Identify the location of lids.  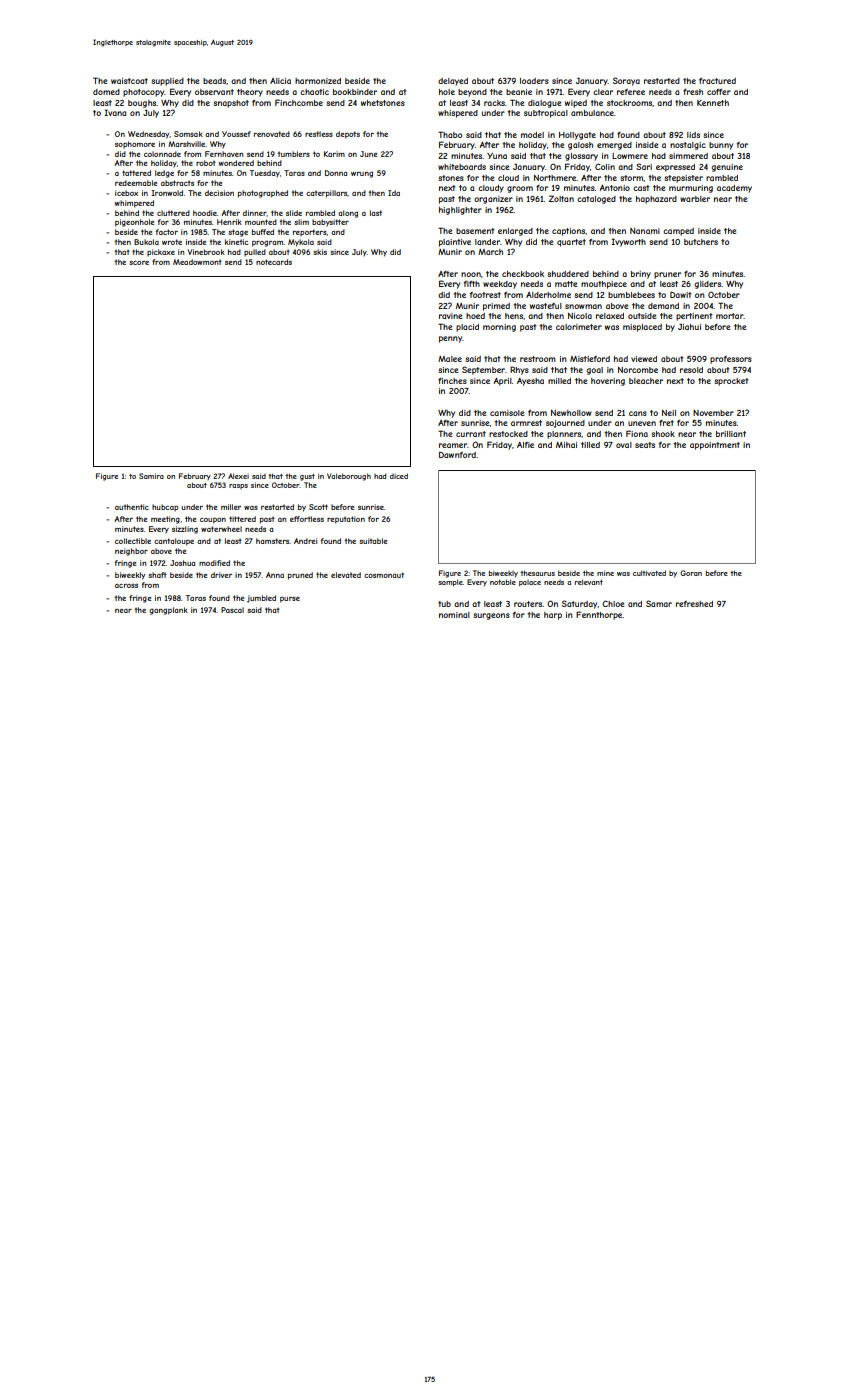
(693, 135).
